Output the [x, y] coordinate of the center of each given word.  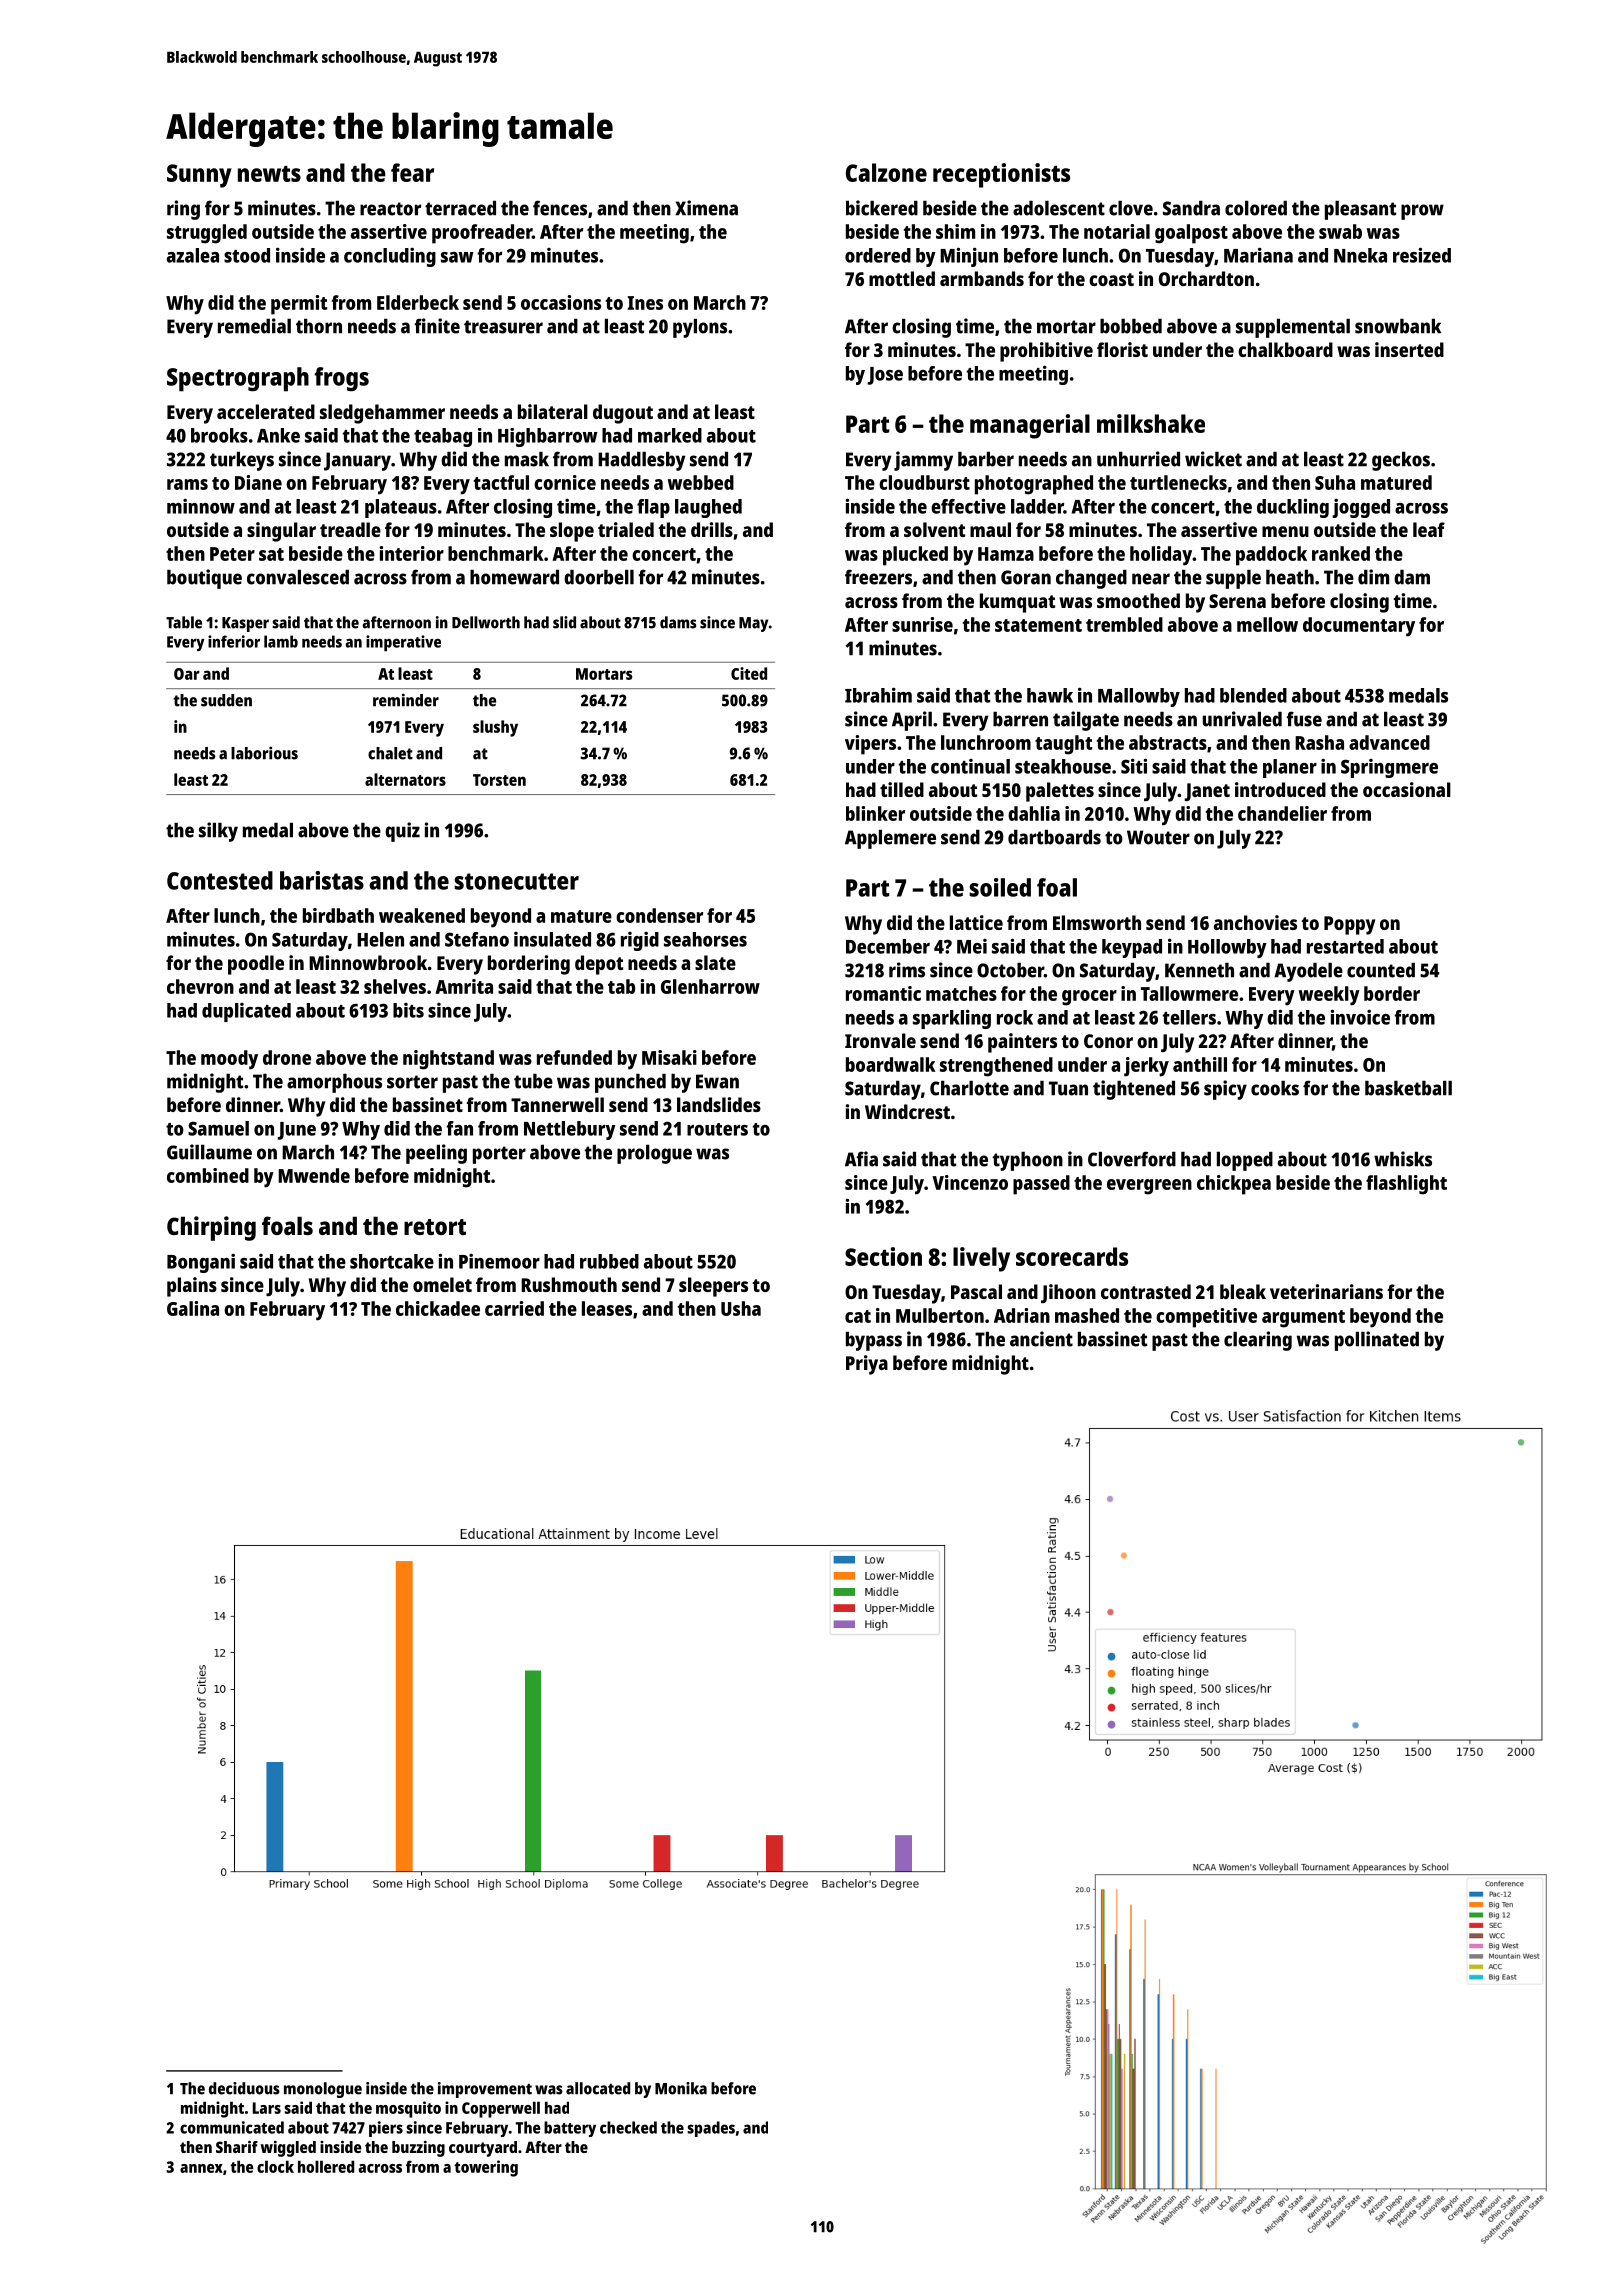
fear [412, 172]
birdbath [338, 915]
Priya [867, 1365]
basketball [1408, 1088]
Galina [193, 1308]
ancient [1041, 1339]
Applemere [890, 839]
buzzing [418, 2149]
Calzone [886, 172]
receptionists [1001, 175]
